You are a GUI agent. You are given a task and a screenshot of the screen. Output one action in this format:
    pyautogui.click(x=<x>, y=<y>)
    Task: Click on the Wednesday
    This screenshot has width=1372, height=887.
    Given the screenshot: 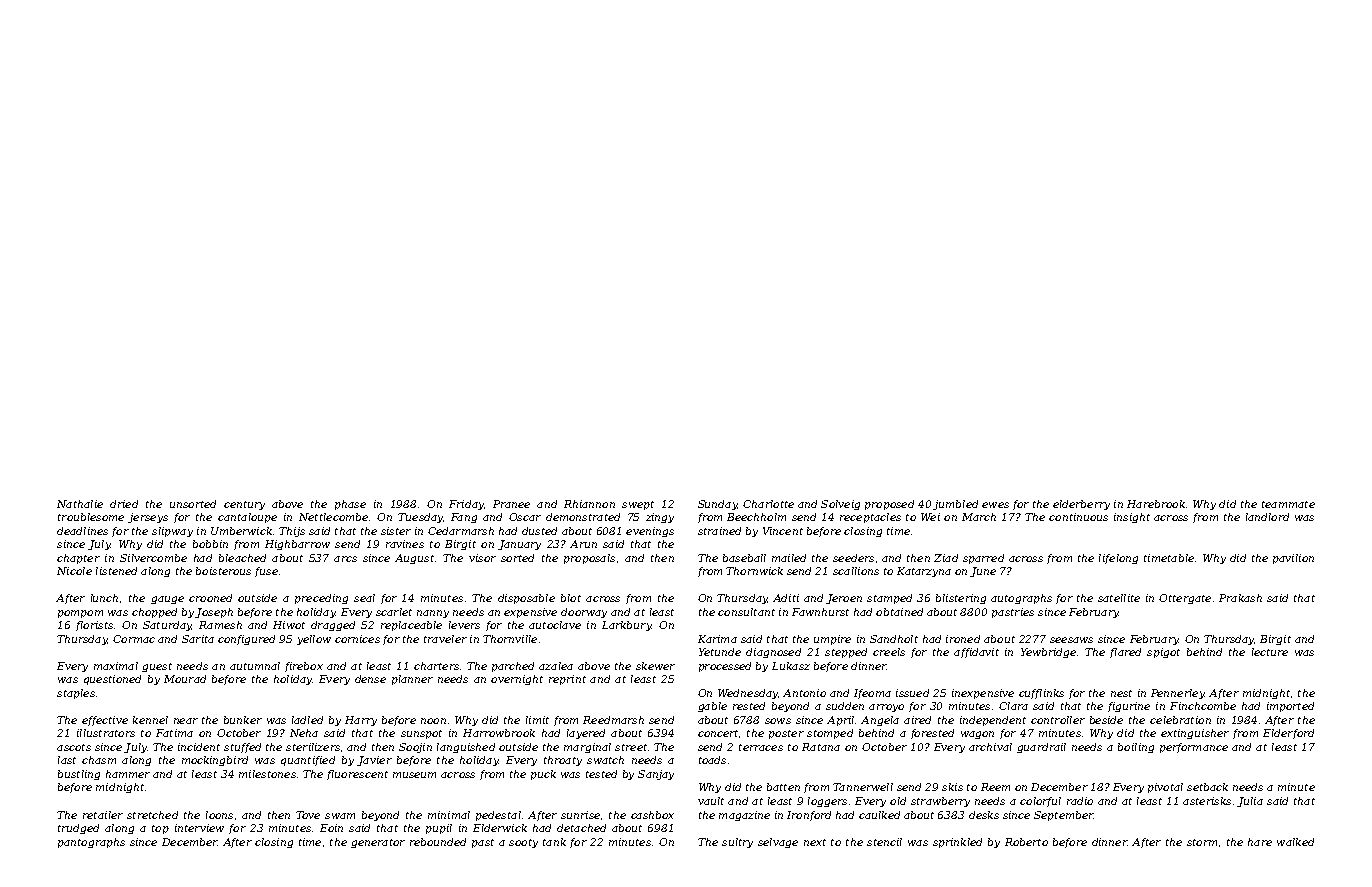 What is the action you would take?
    pyautogui.click(x=748, y=694)
